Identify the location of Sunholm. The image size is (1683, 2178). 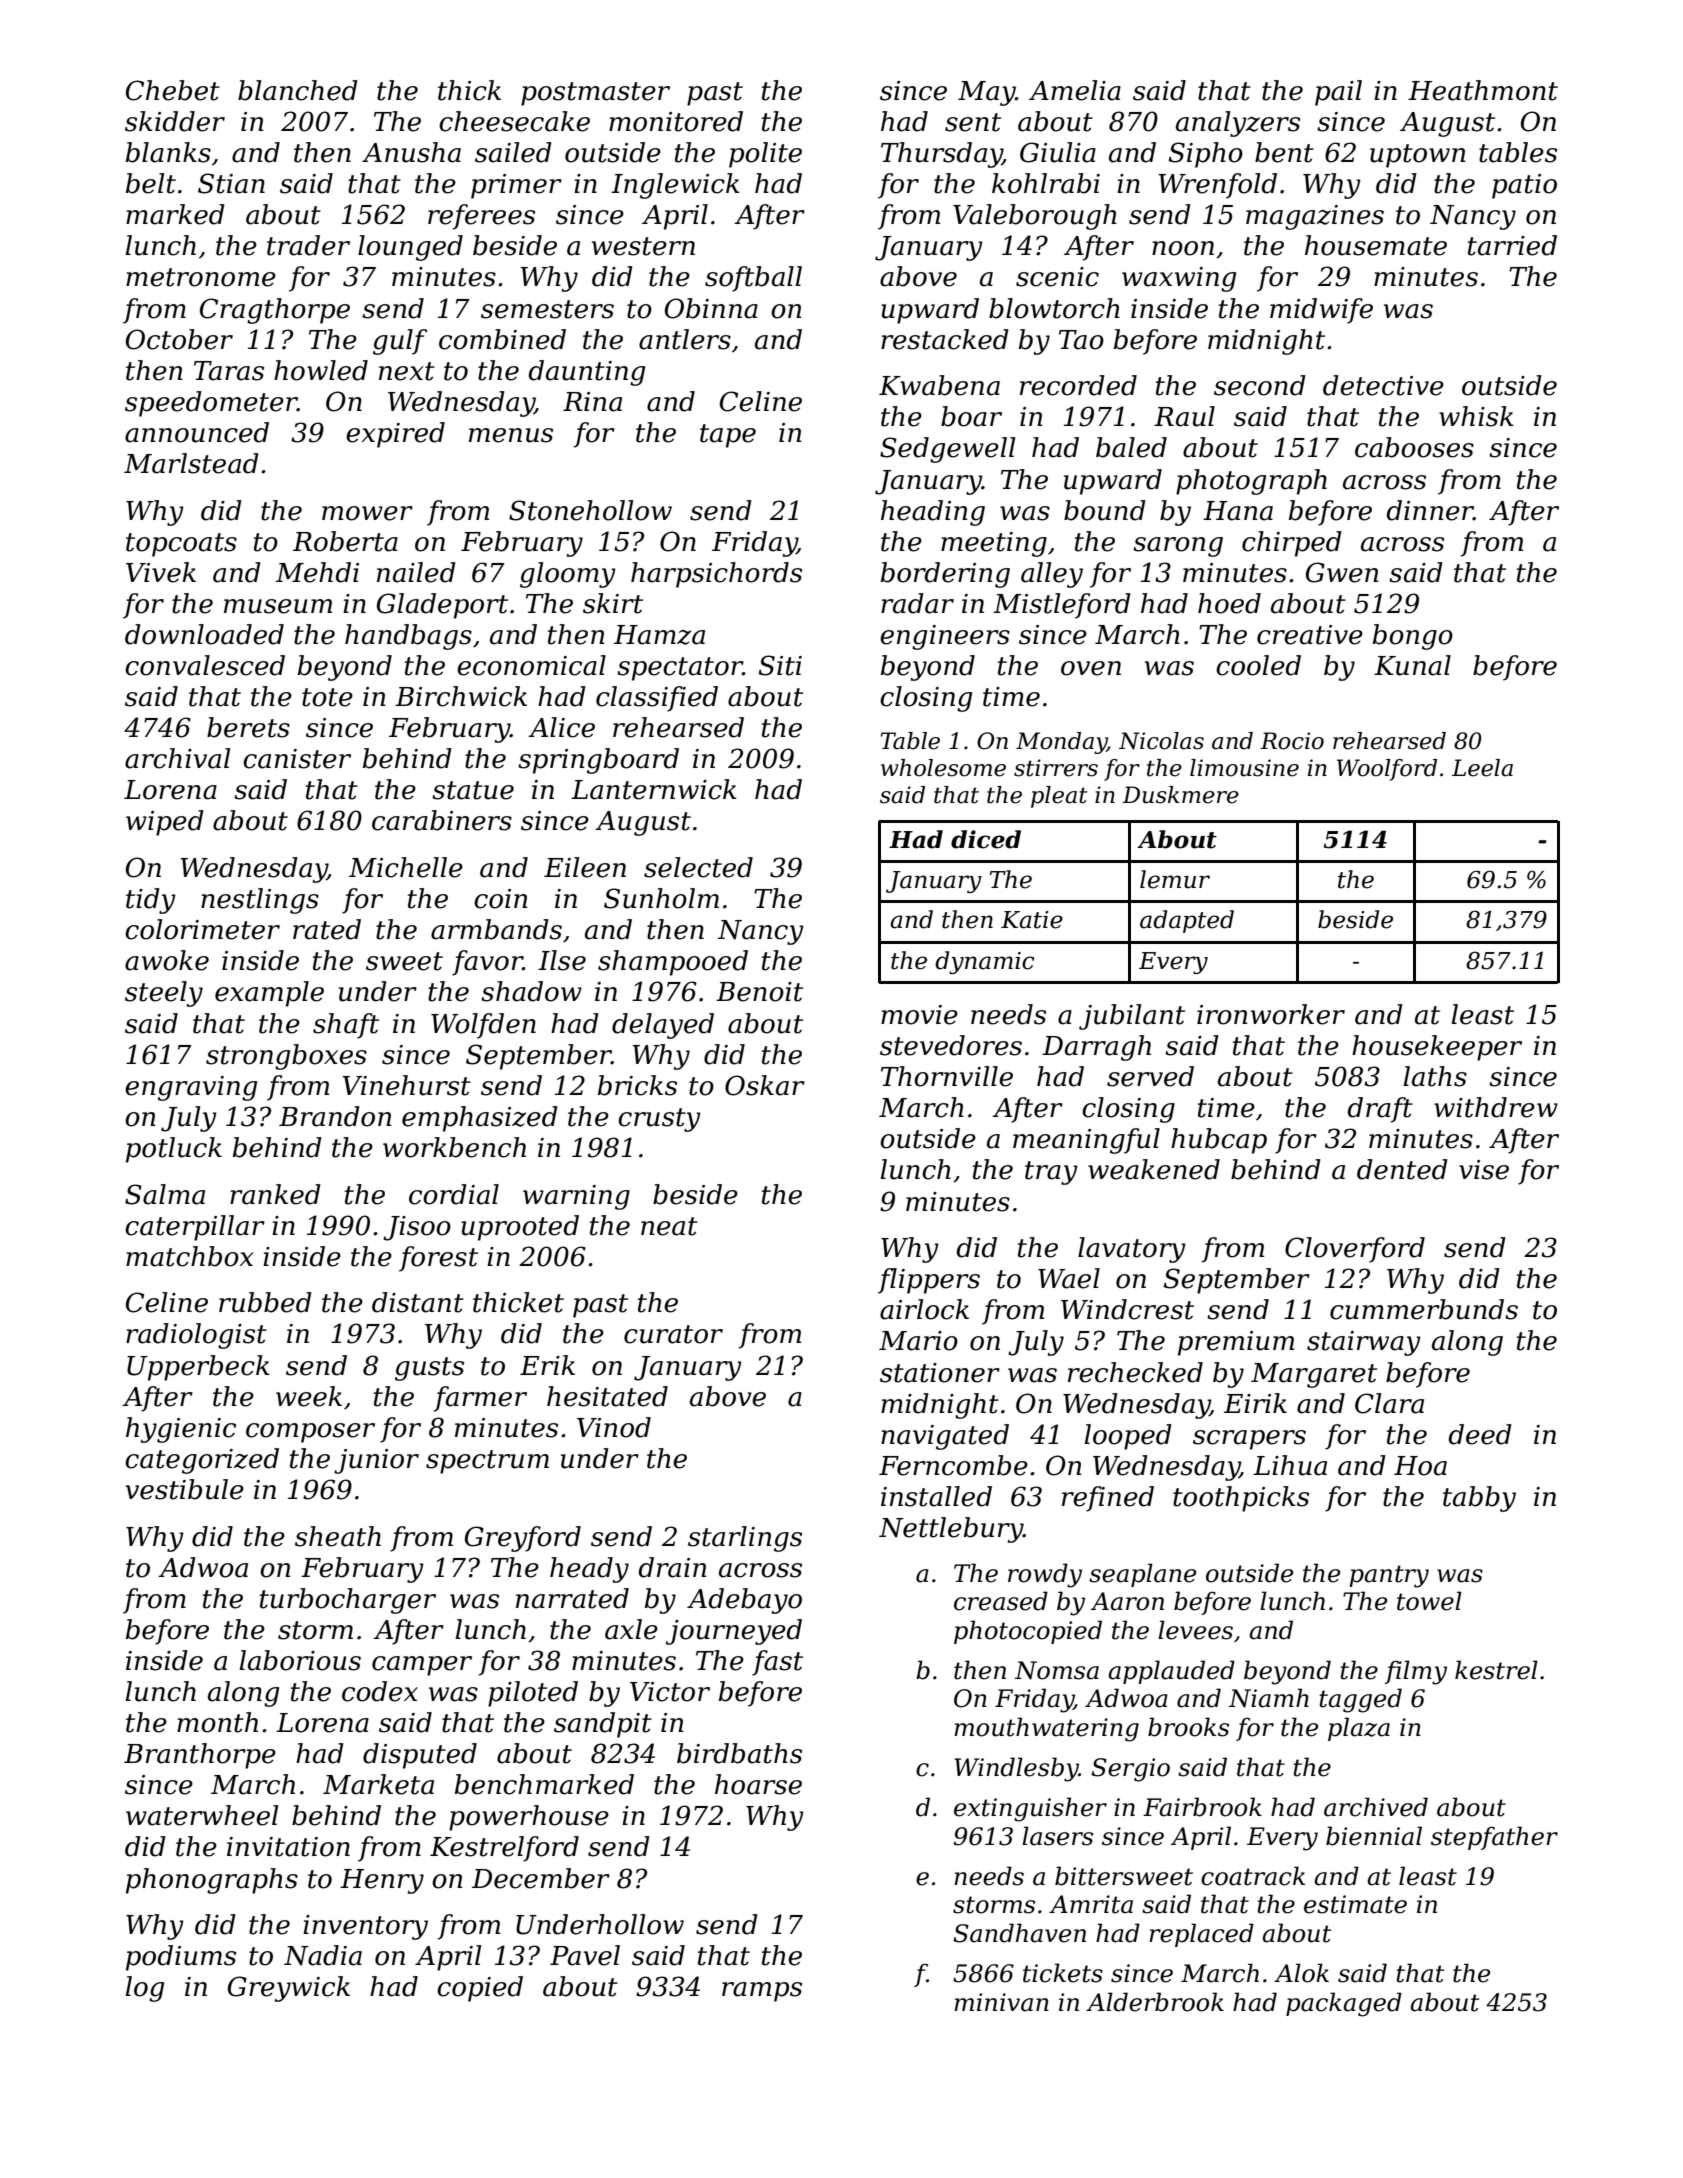
(661, 898).
